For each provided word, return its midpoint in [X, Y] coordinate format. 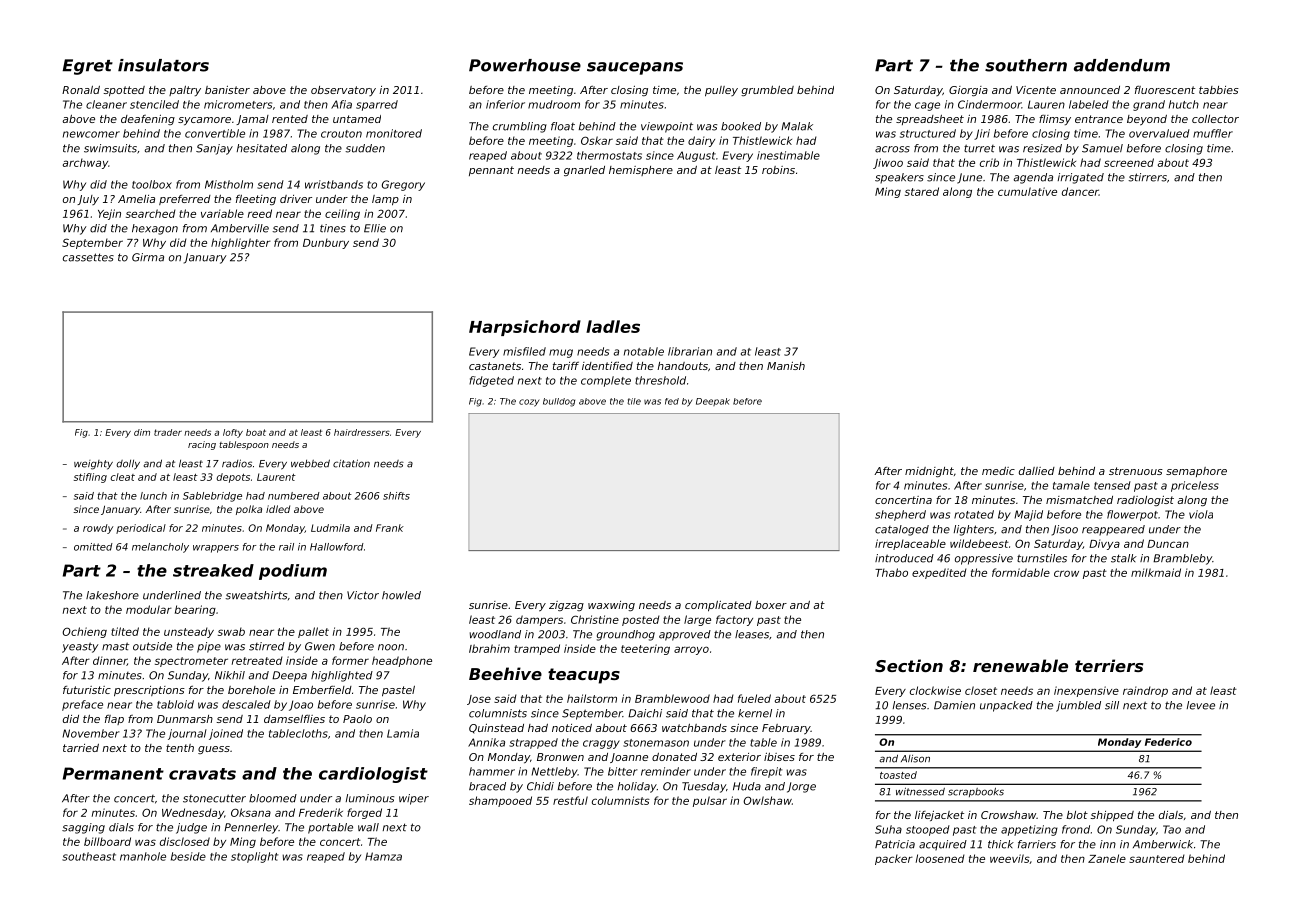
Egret [87, 67]
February [786, 729]
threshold [660, 380]
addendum [1122, 65]
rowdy [98, 529]
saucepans [635, 68]
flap [114, 720]
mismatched [1079, 500]
